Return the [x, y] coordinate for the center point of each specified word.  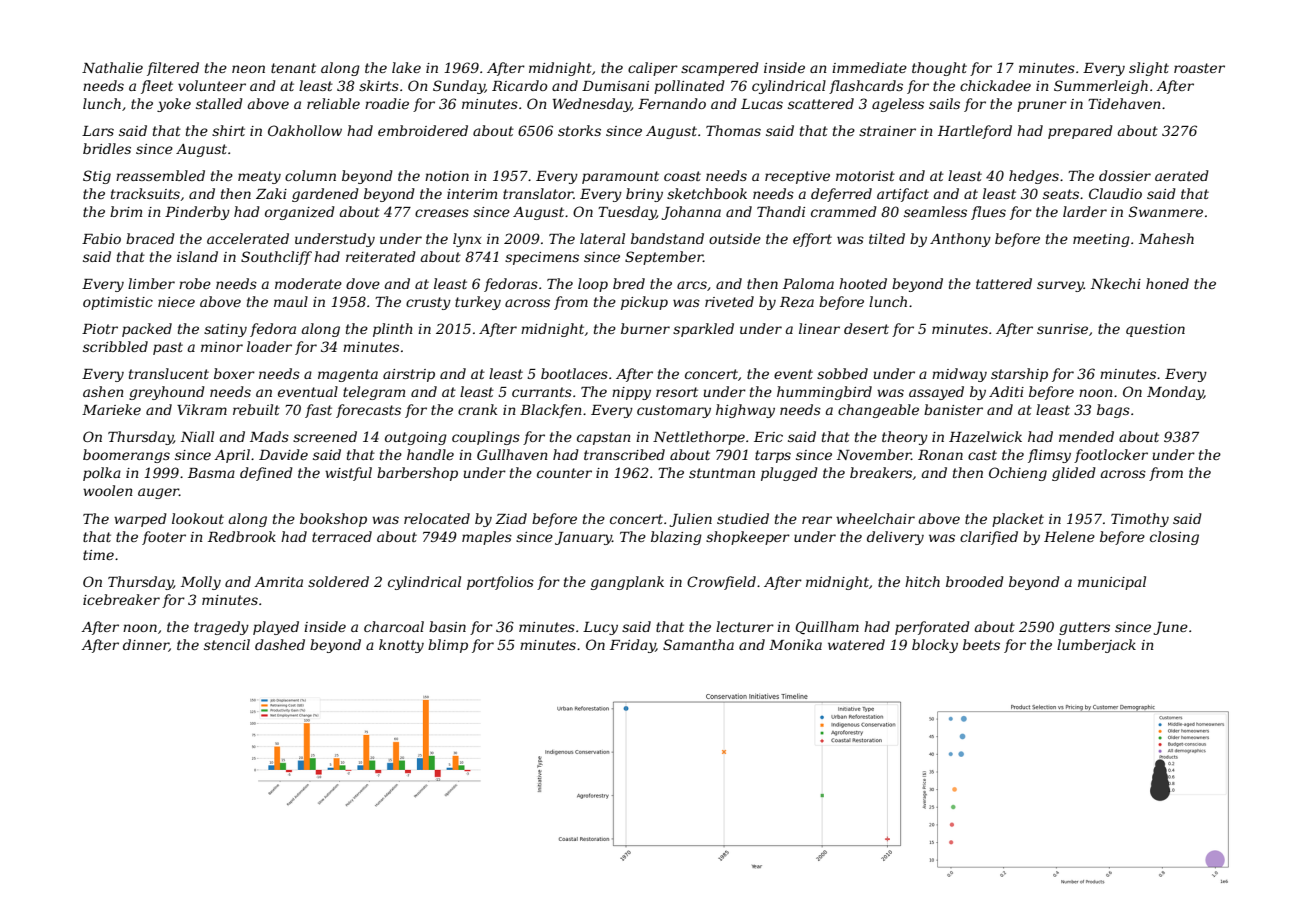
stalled [219, 103]
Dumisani [615, 86]
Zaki [271, 193]
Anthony [960, 240]
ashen [103, 391]
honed [1167, 283]
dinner [146, 645]
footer [164, 538]
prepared [1080, 132]
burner [645, 328]
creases [442, 213]
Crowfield [721, 583]
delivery [895, 538]
